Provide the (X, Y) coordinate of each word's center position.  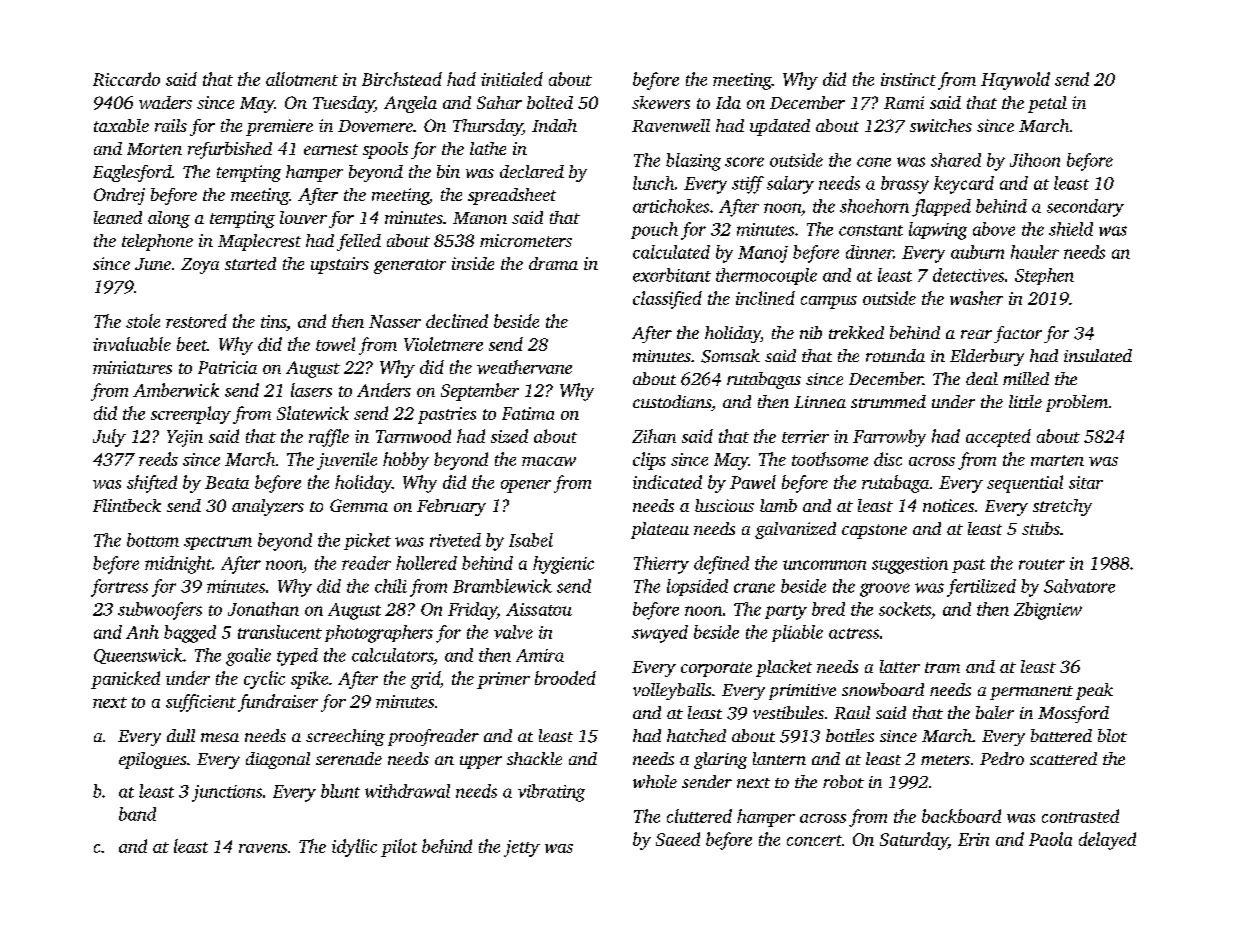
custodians (672, 401)
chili (391, 586)
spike (309, 680)
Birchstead (402, 79)
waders (165, 102)
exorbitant (672, 275)
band (137, 814)
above (994, 229)
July (109, 438)
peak (1094, 691)
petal (1047, 104)
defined (721, 565)
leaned (118, 217)
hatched (696, 735)
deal (982, 378)
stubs (1041, 528)
